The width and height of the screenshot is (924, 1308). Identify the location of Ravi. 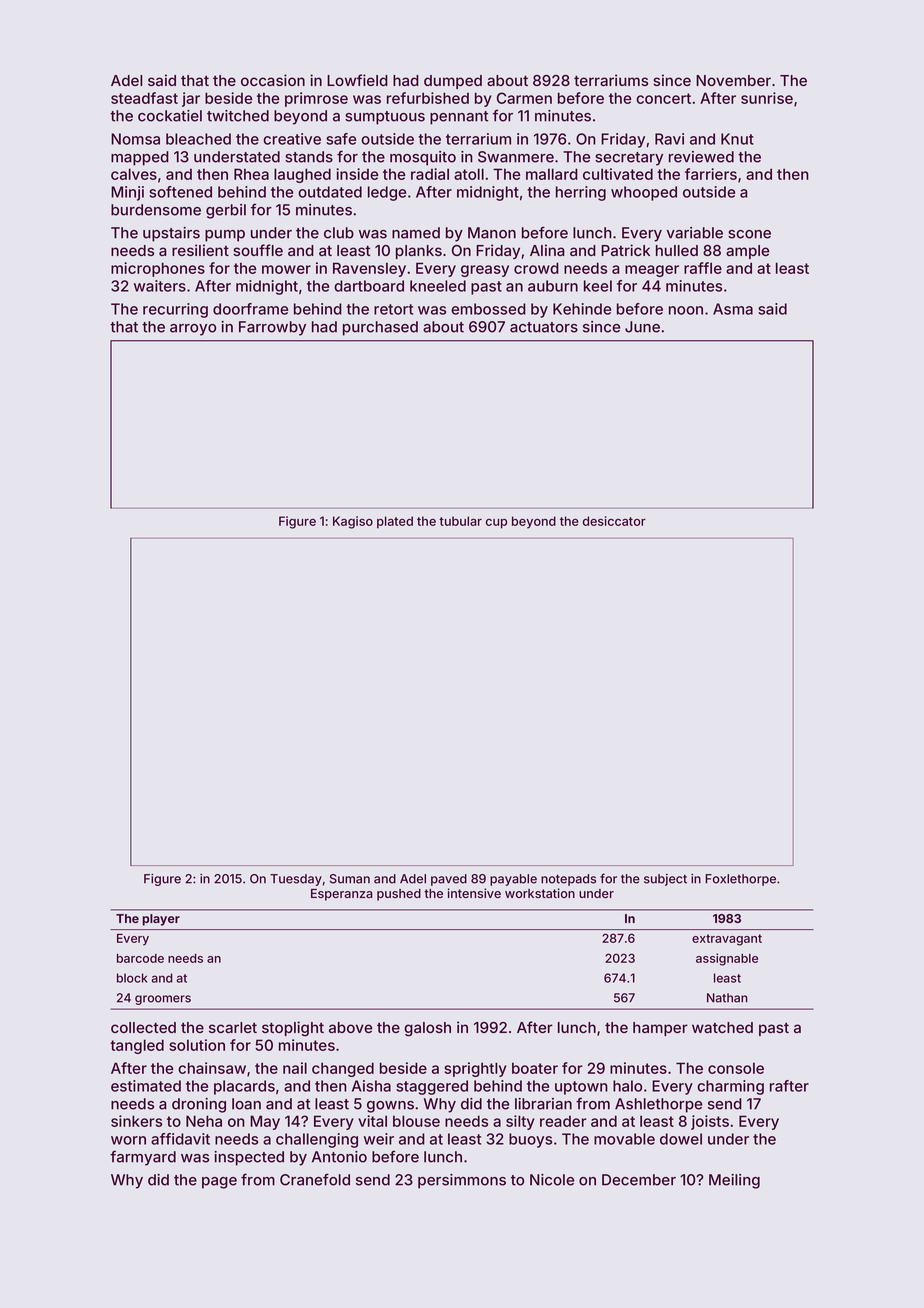
(669, 139).
